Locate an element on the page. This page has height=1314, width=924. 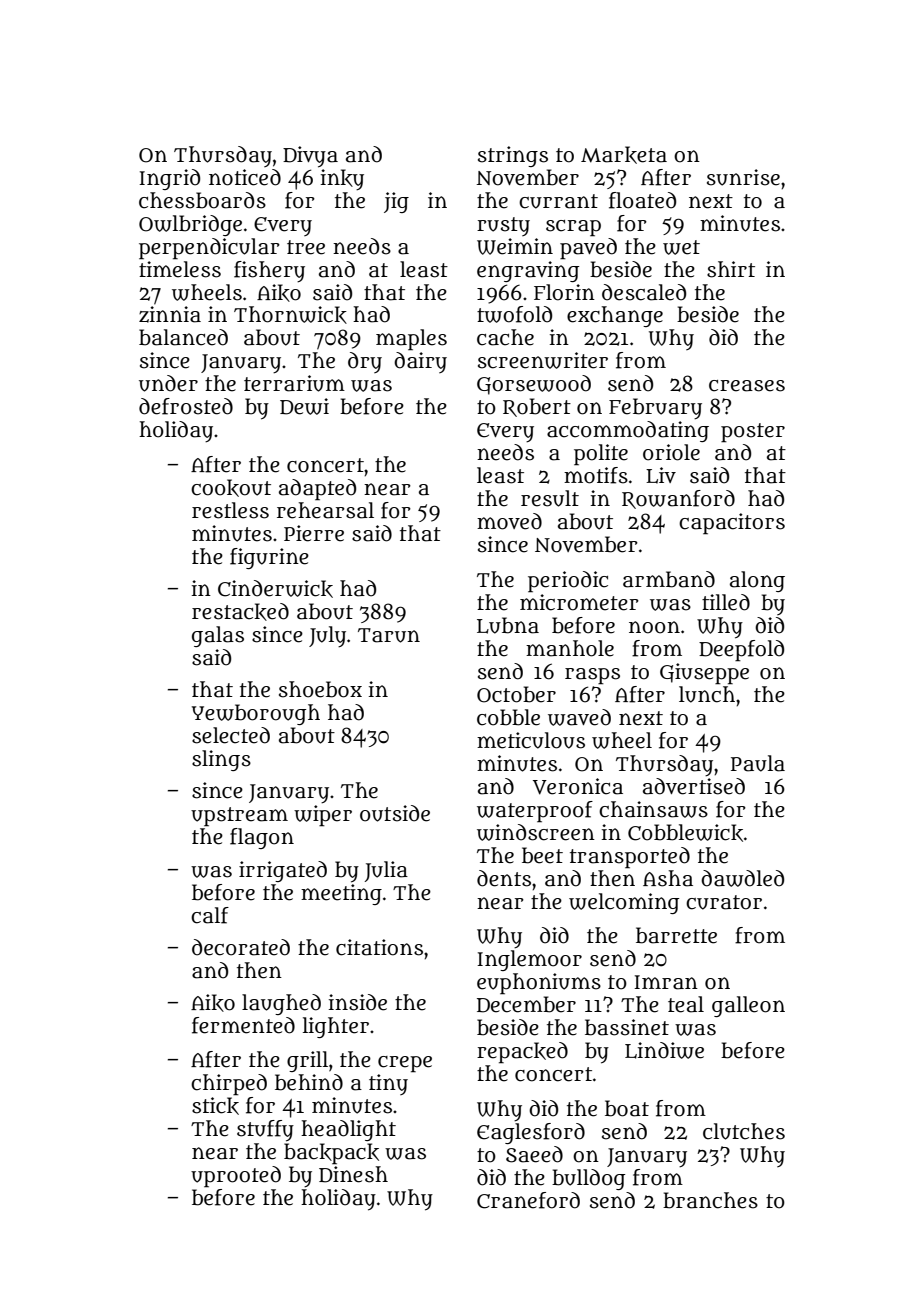
currant is located at coordinates (558, 201).
